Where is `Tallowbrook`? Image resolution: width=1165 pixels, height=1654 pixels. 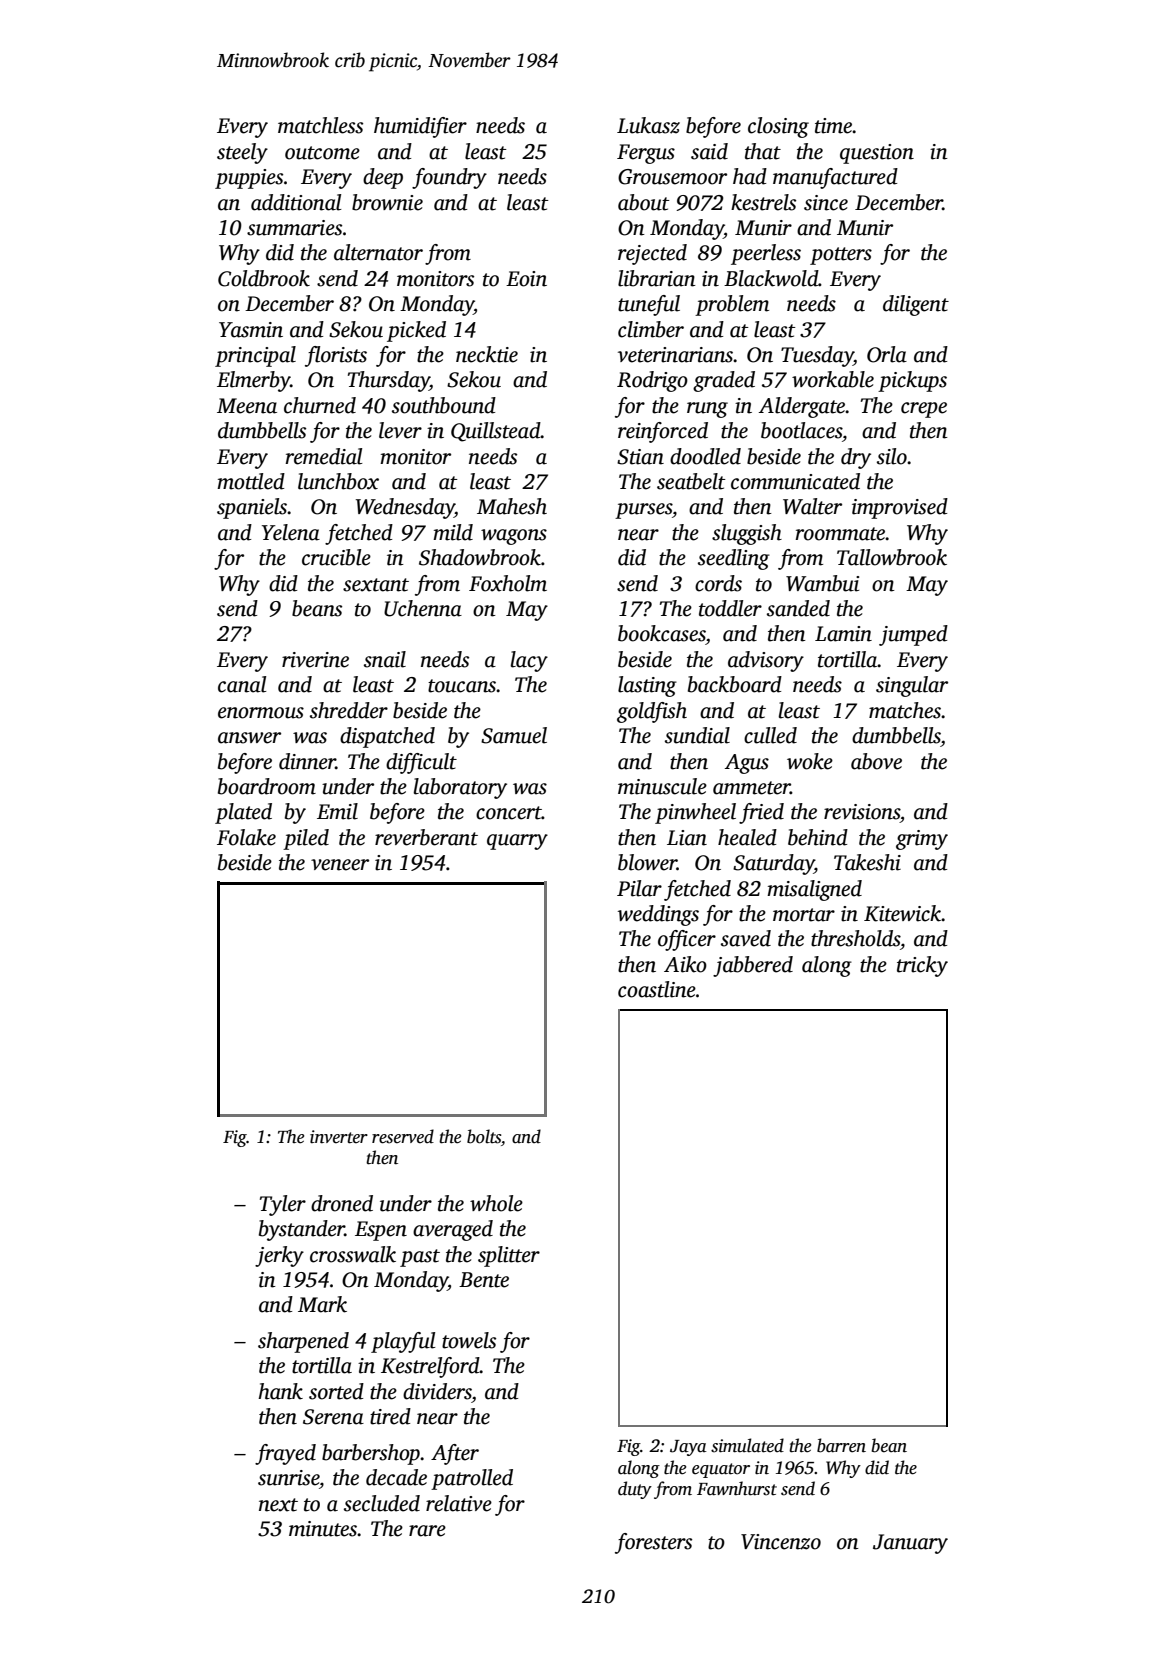 Tallowbrook is located at coordinates (892, 557).
